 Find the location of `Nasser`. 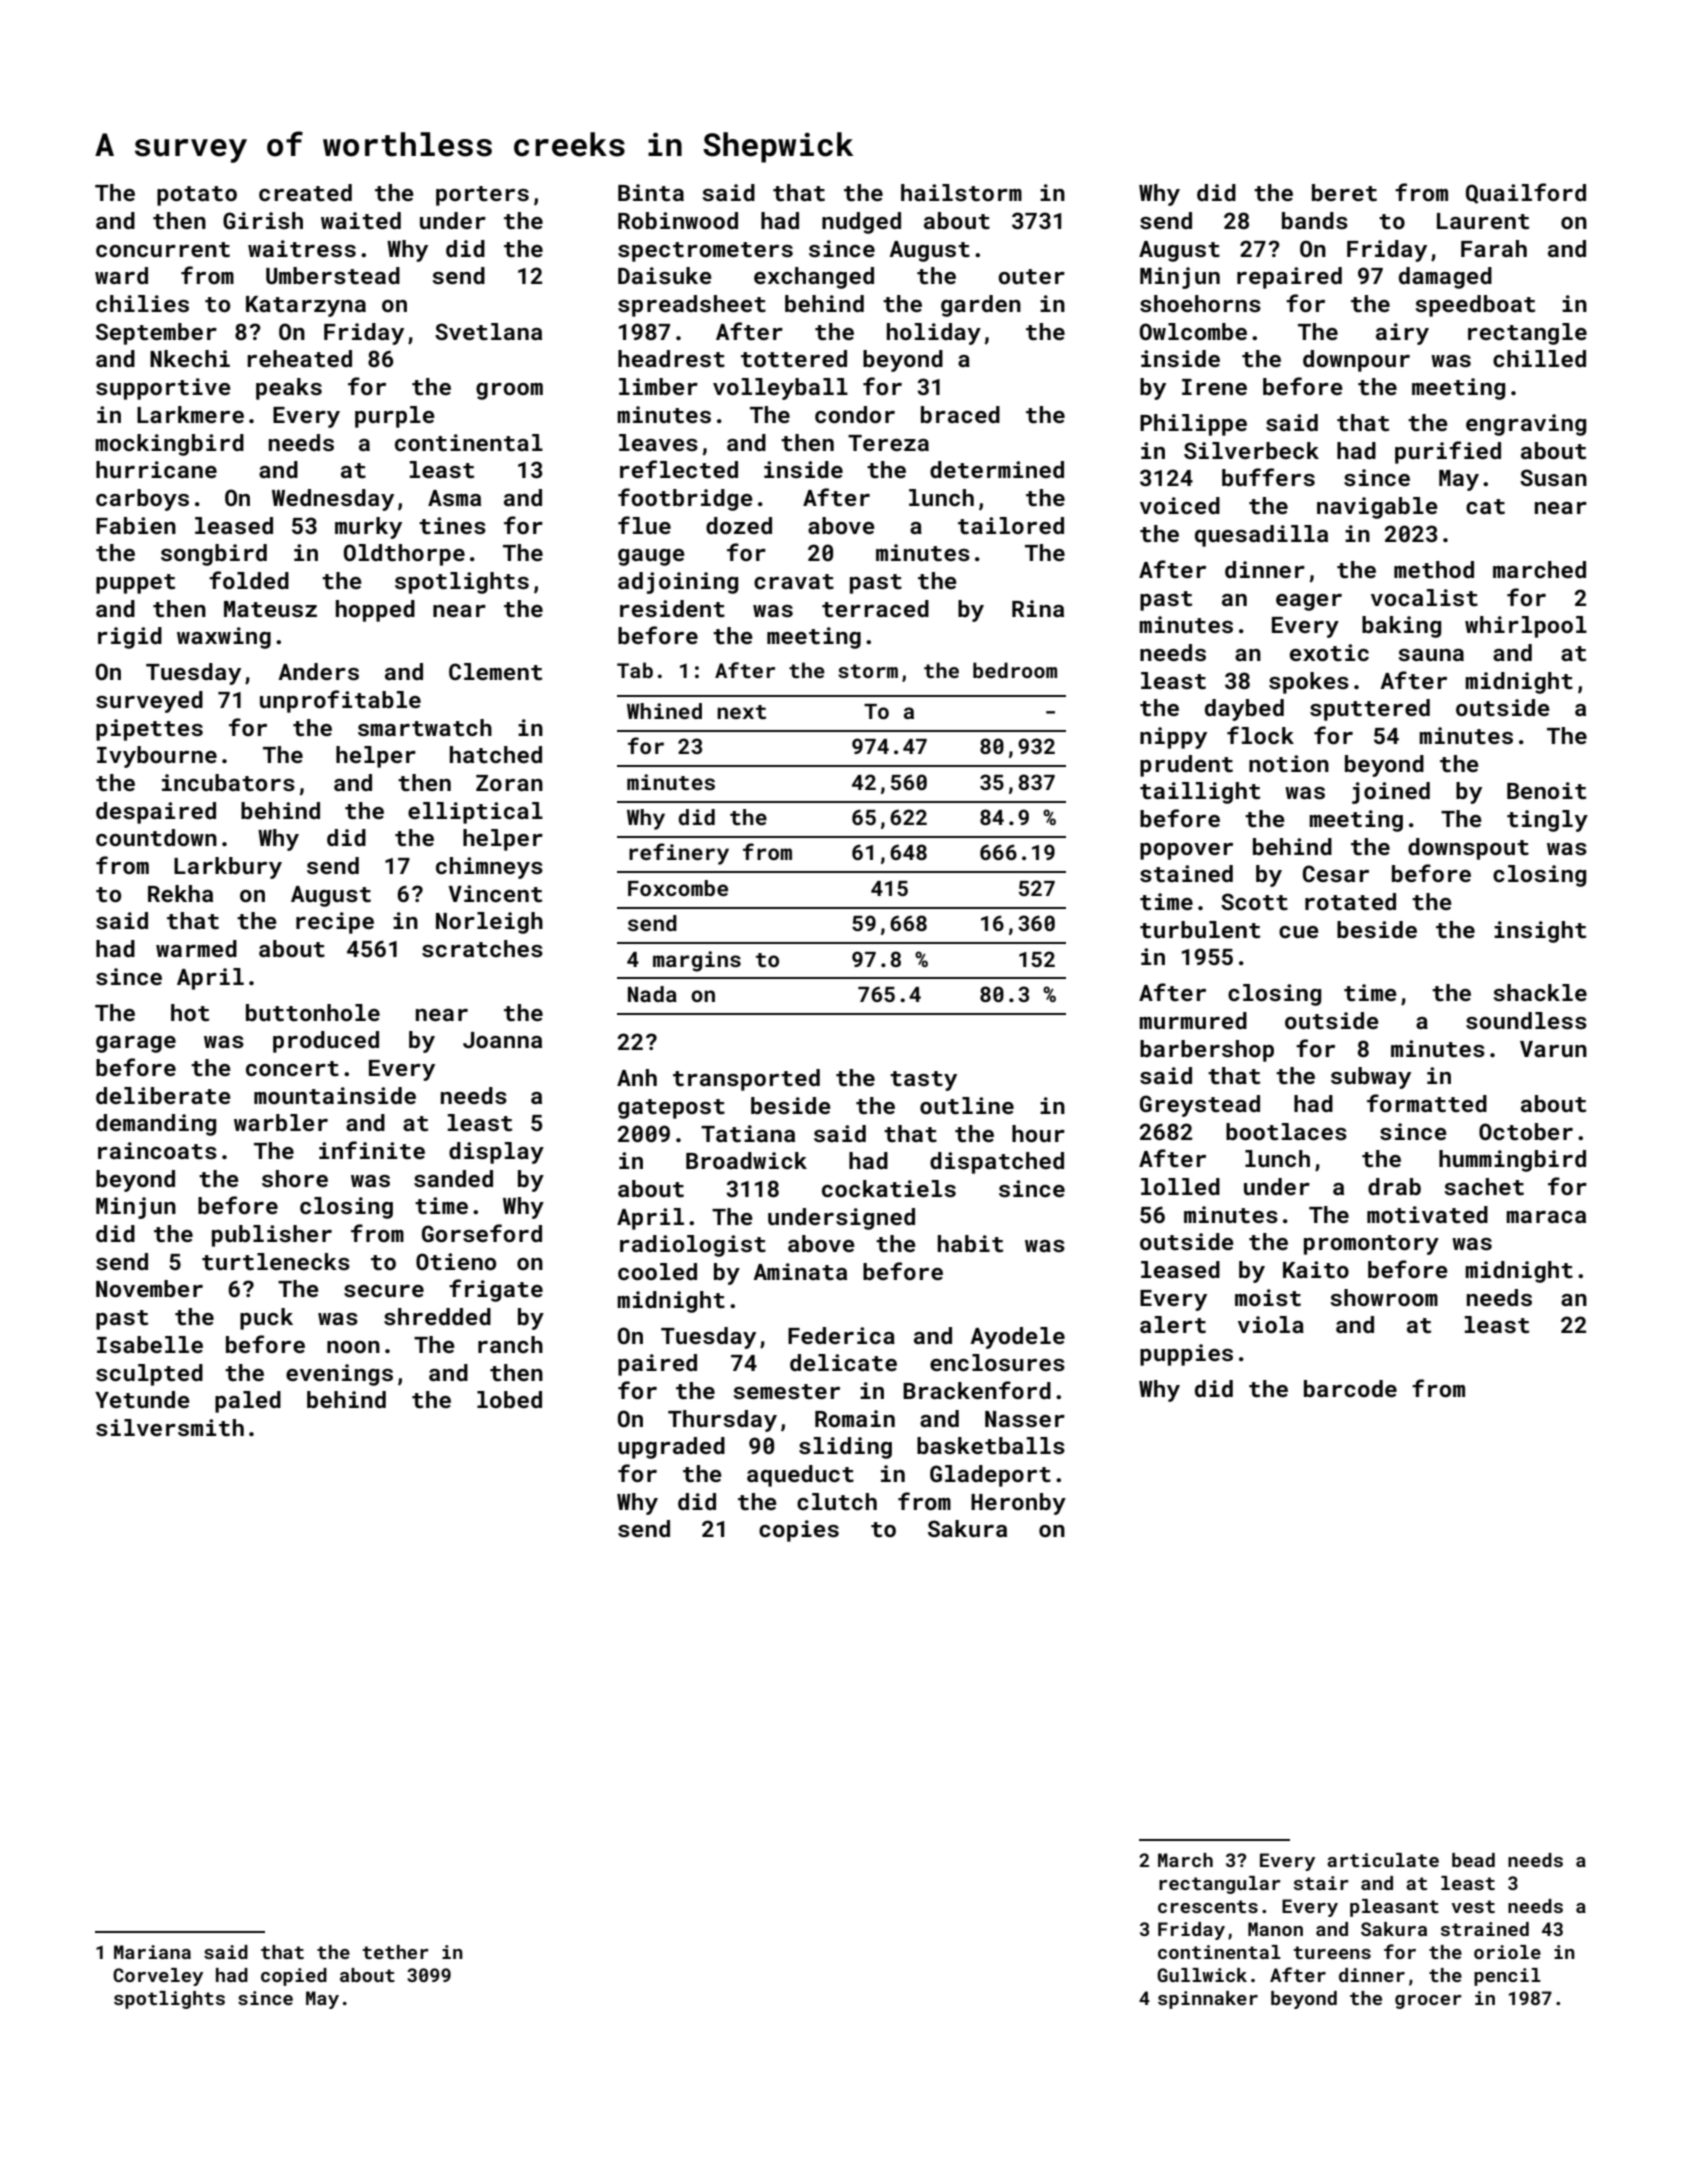

Nasser is located at coordinates (1025, 1419).
